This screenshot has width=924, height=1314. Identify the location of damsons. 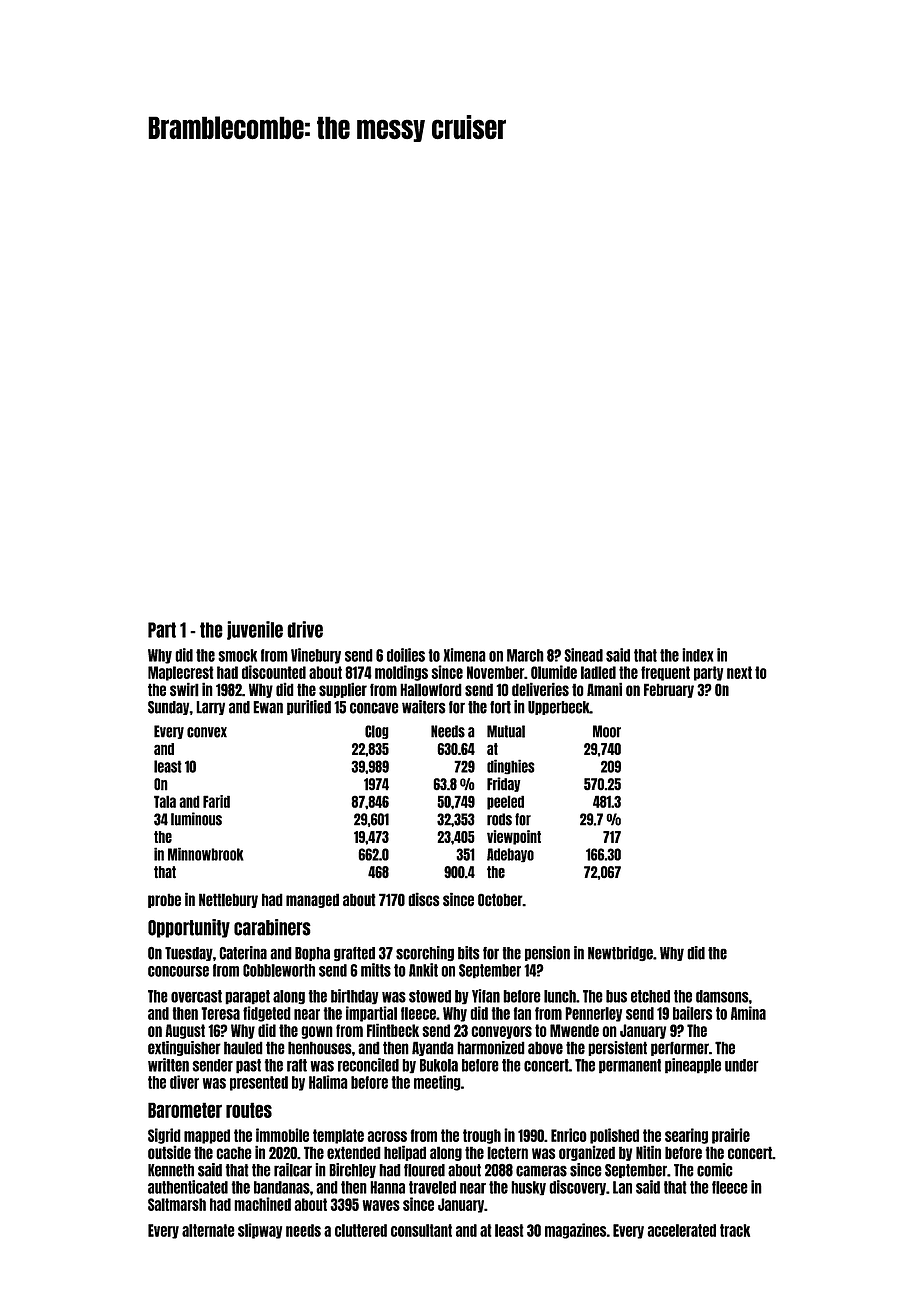
(722, 996).
